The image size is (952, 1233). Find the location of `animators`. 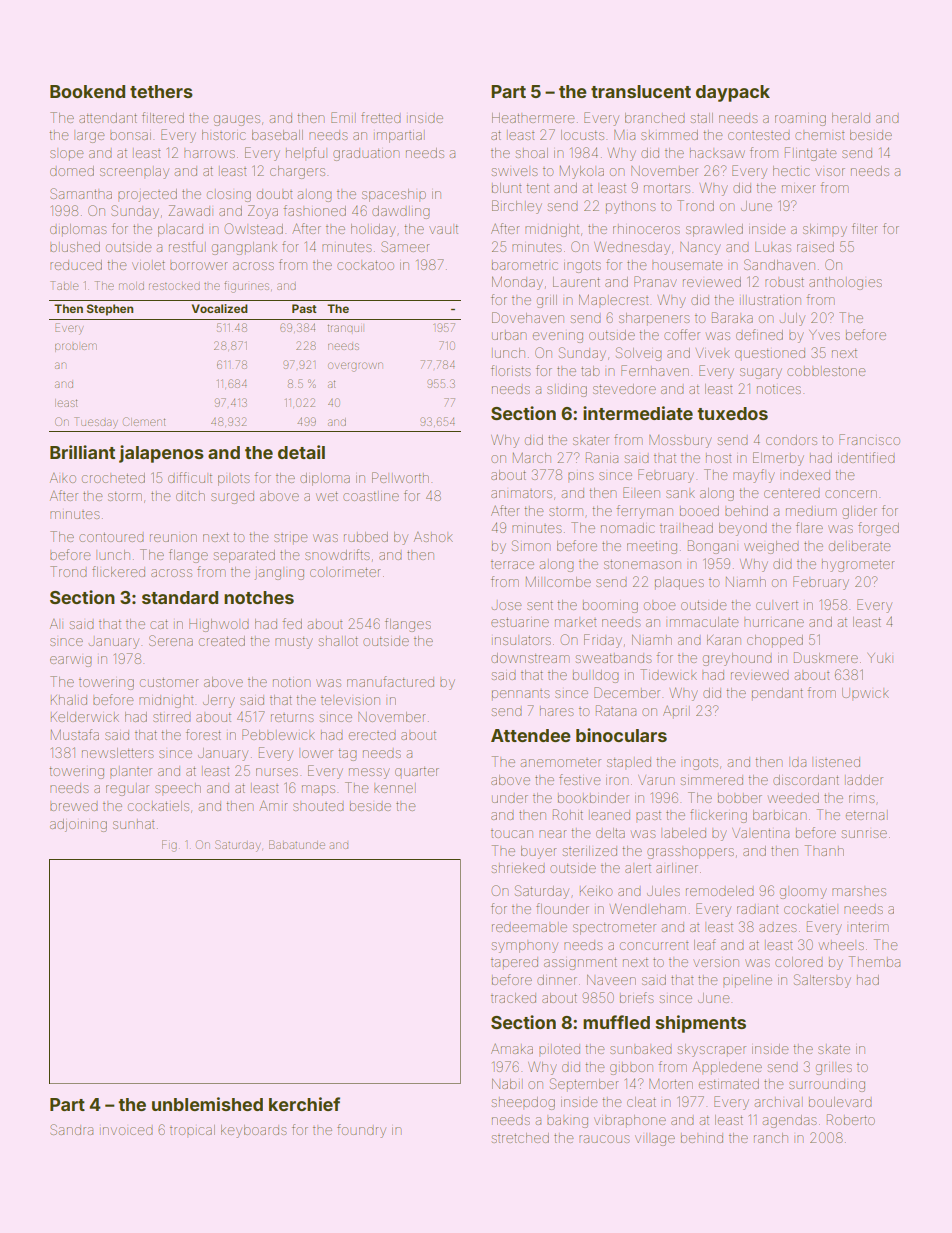

animators is located at coordinates (521, 494).
